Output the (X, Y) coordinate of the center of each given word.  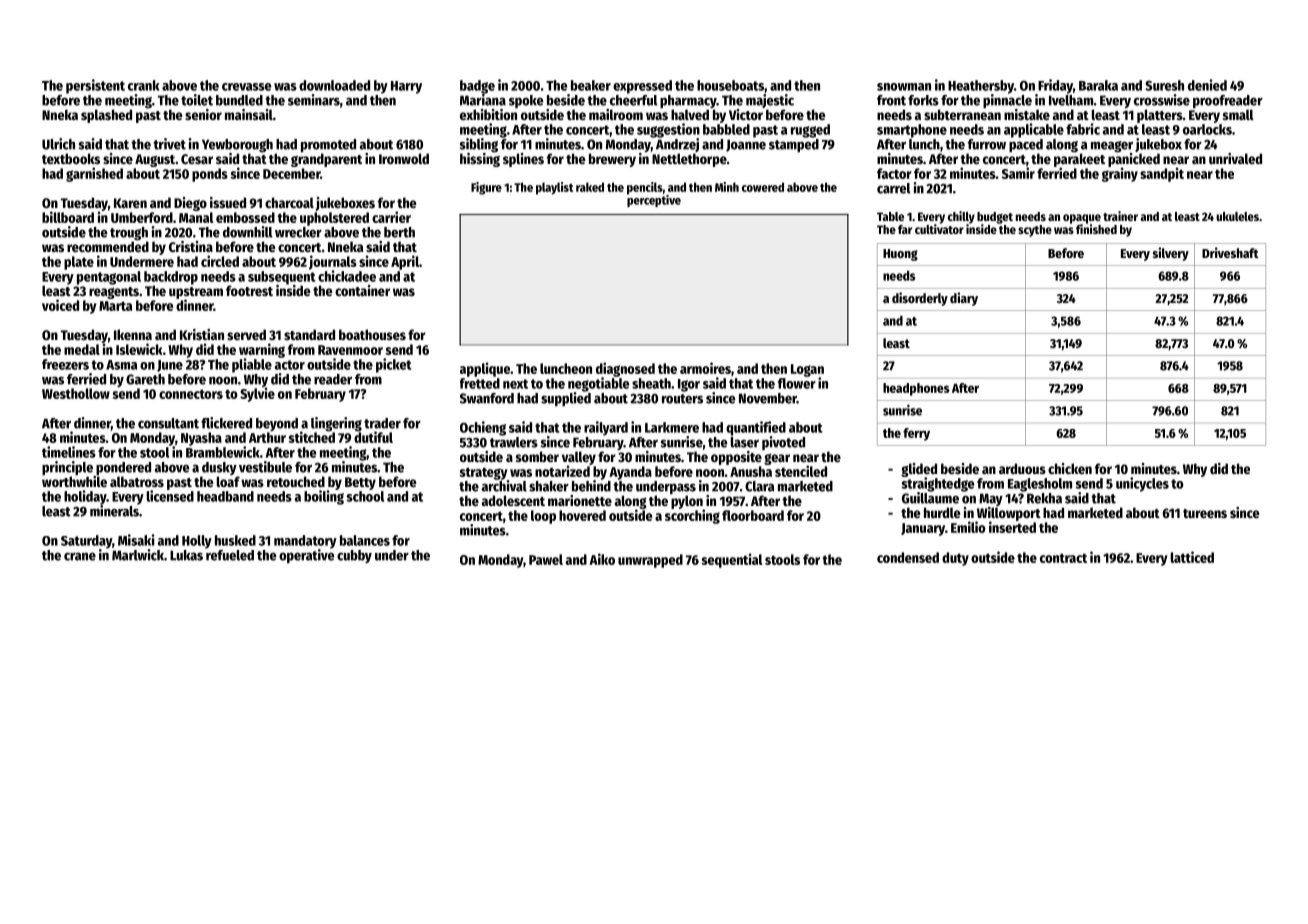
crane (80, 556)
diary (964, 299)
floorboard (753, 515)
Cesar (197, 159)
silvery (1171, 254)
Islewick (139, 349)
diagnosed (625, 369)
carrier (391, 217)
